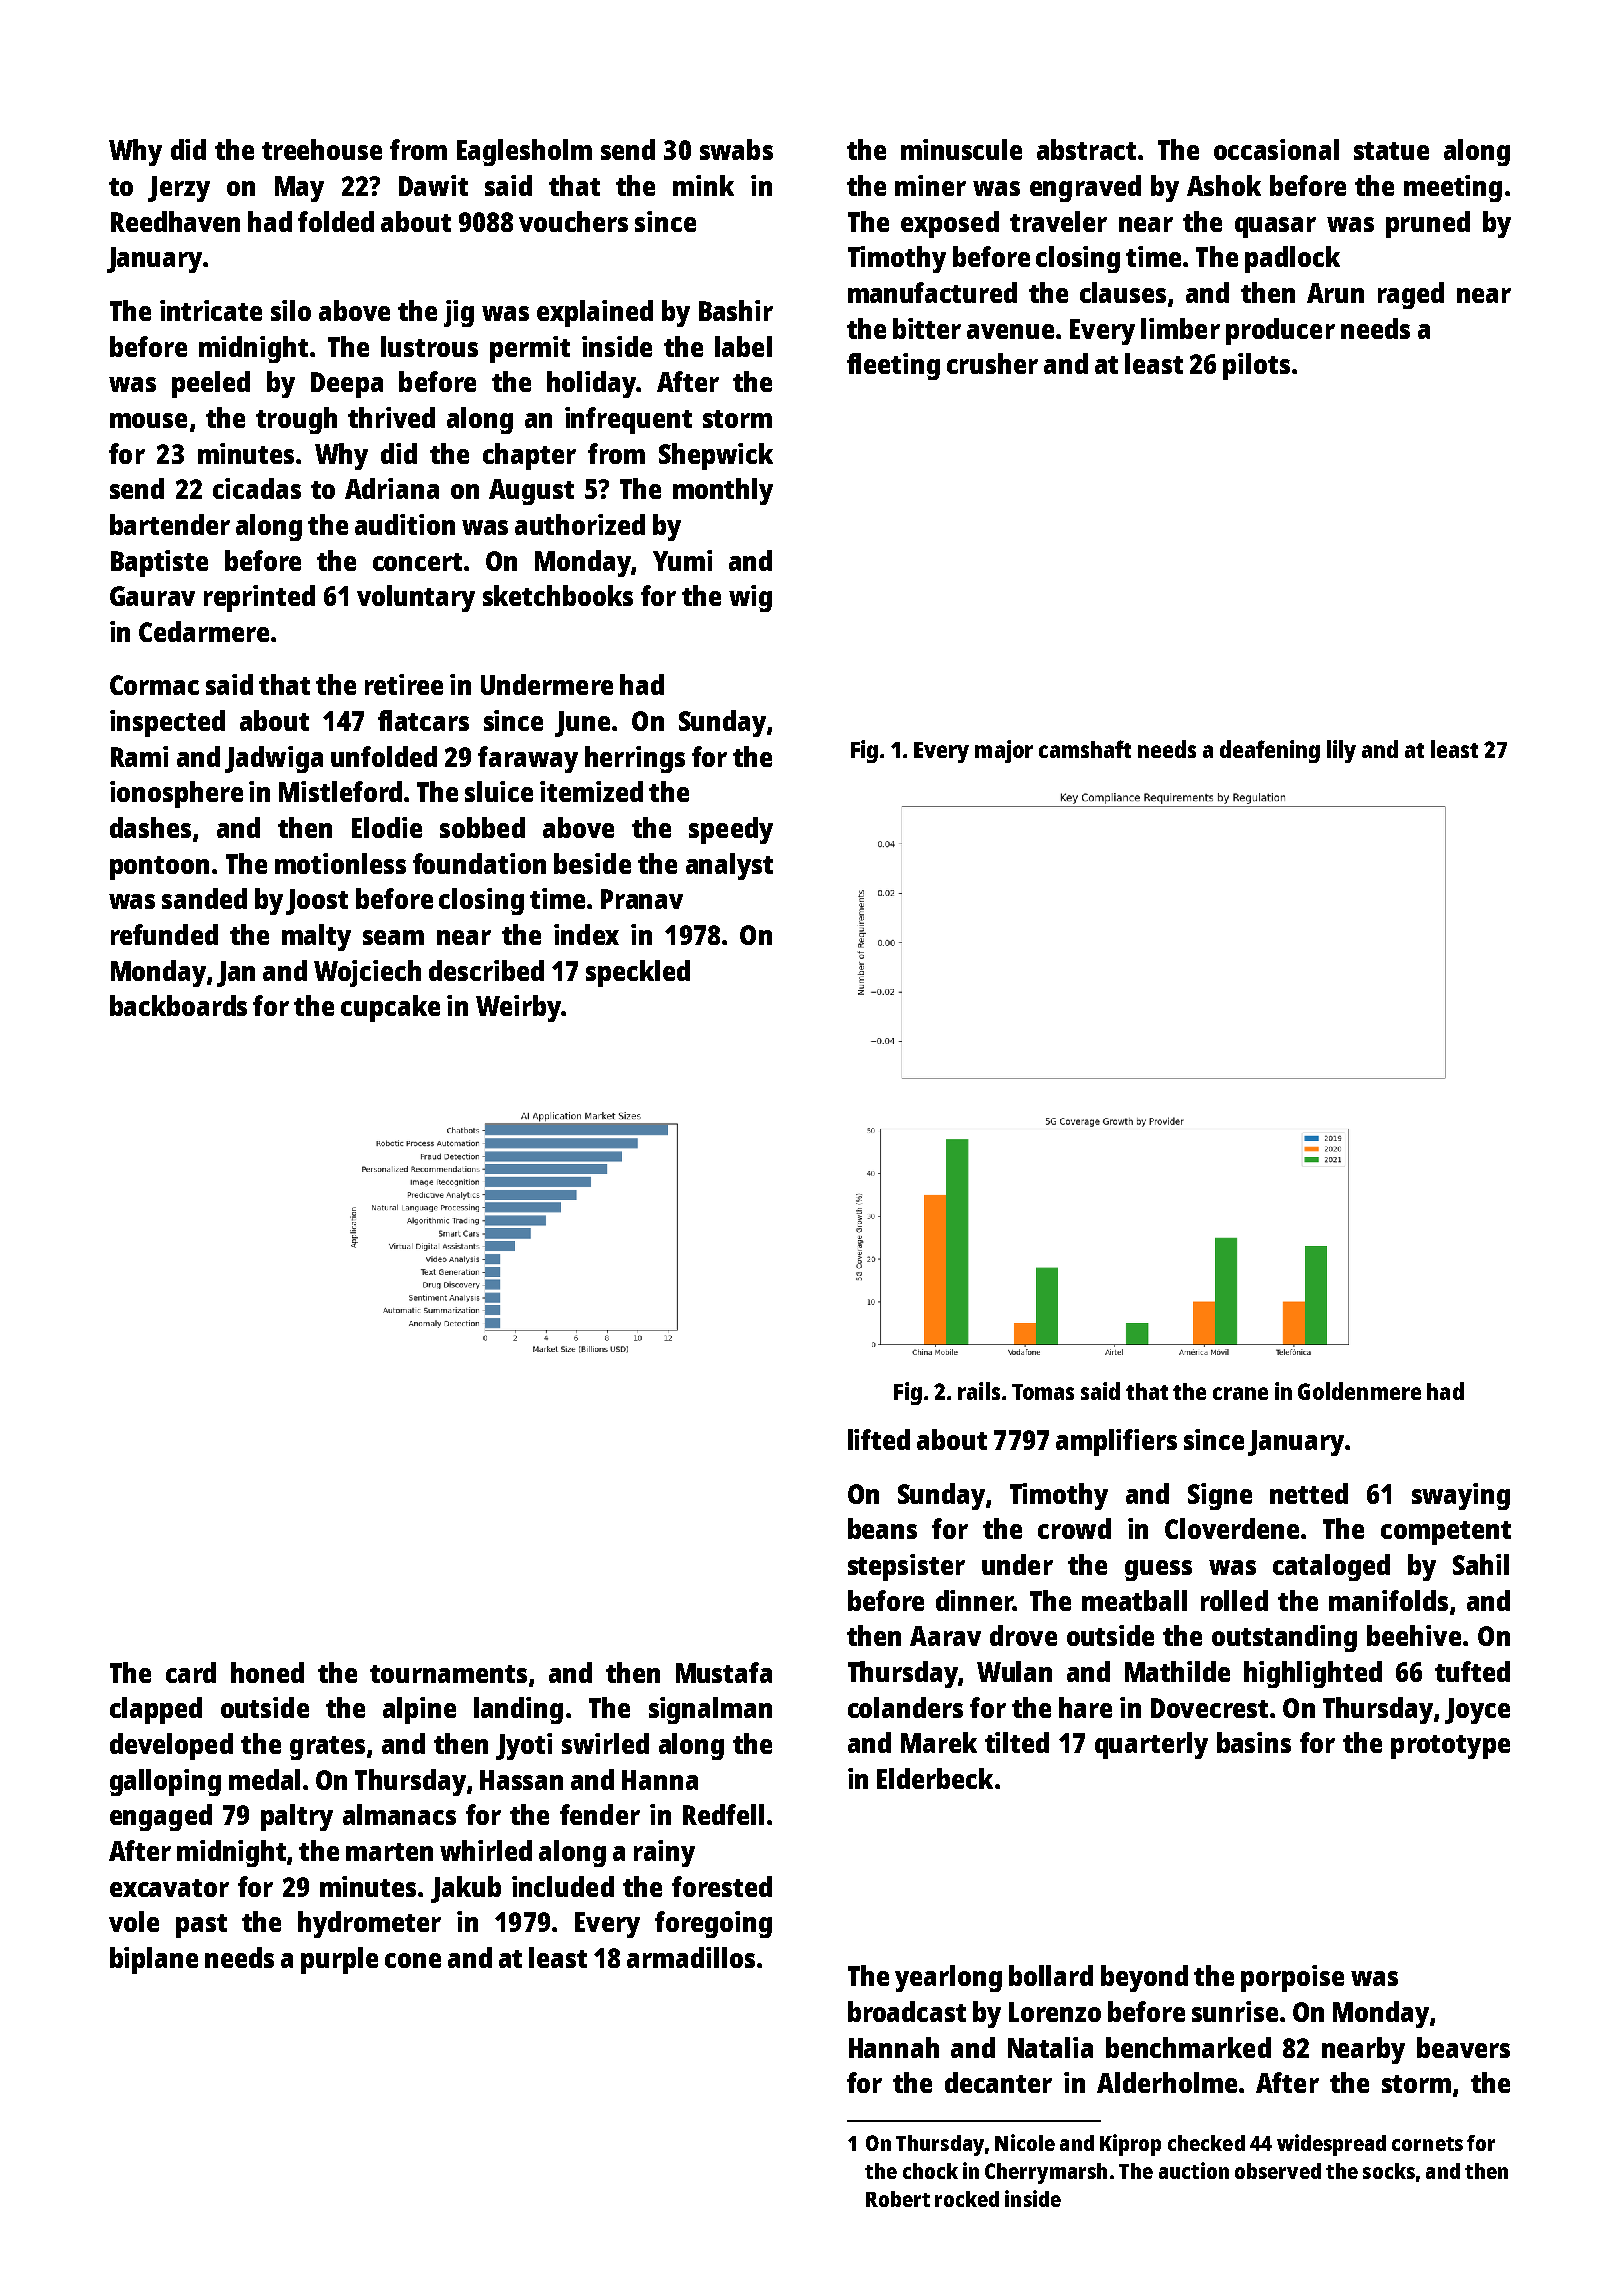  I want to click on raged, so click(1411, 295).
